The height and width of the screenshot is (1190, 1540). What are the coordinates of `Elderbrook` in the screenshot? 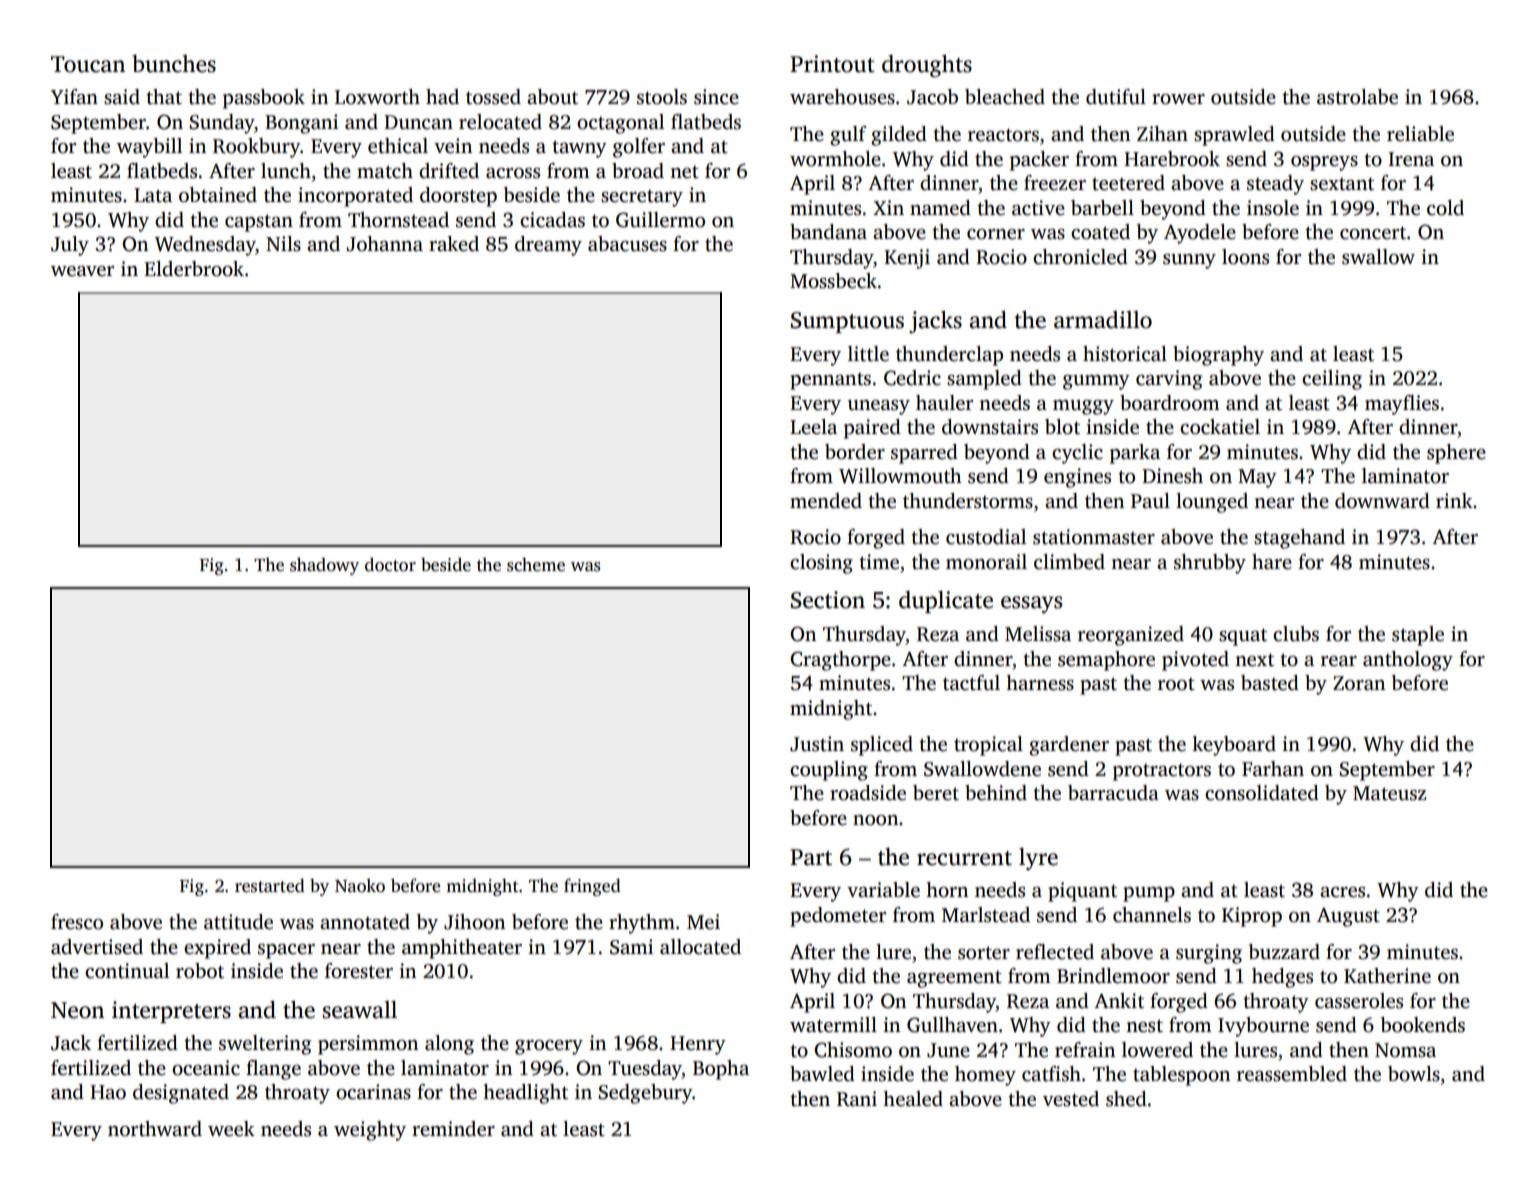 It's located at (194, 269).
